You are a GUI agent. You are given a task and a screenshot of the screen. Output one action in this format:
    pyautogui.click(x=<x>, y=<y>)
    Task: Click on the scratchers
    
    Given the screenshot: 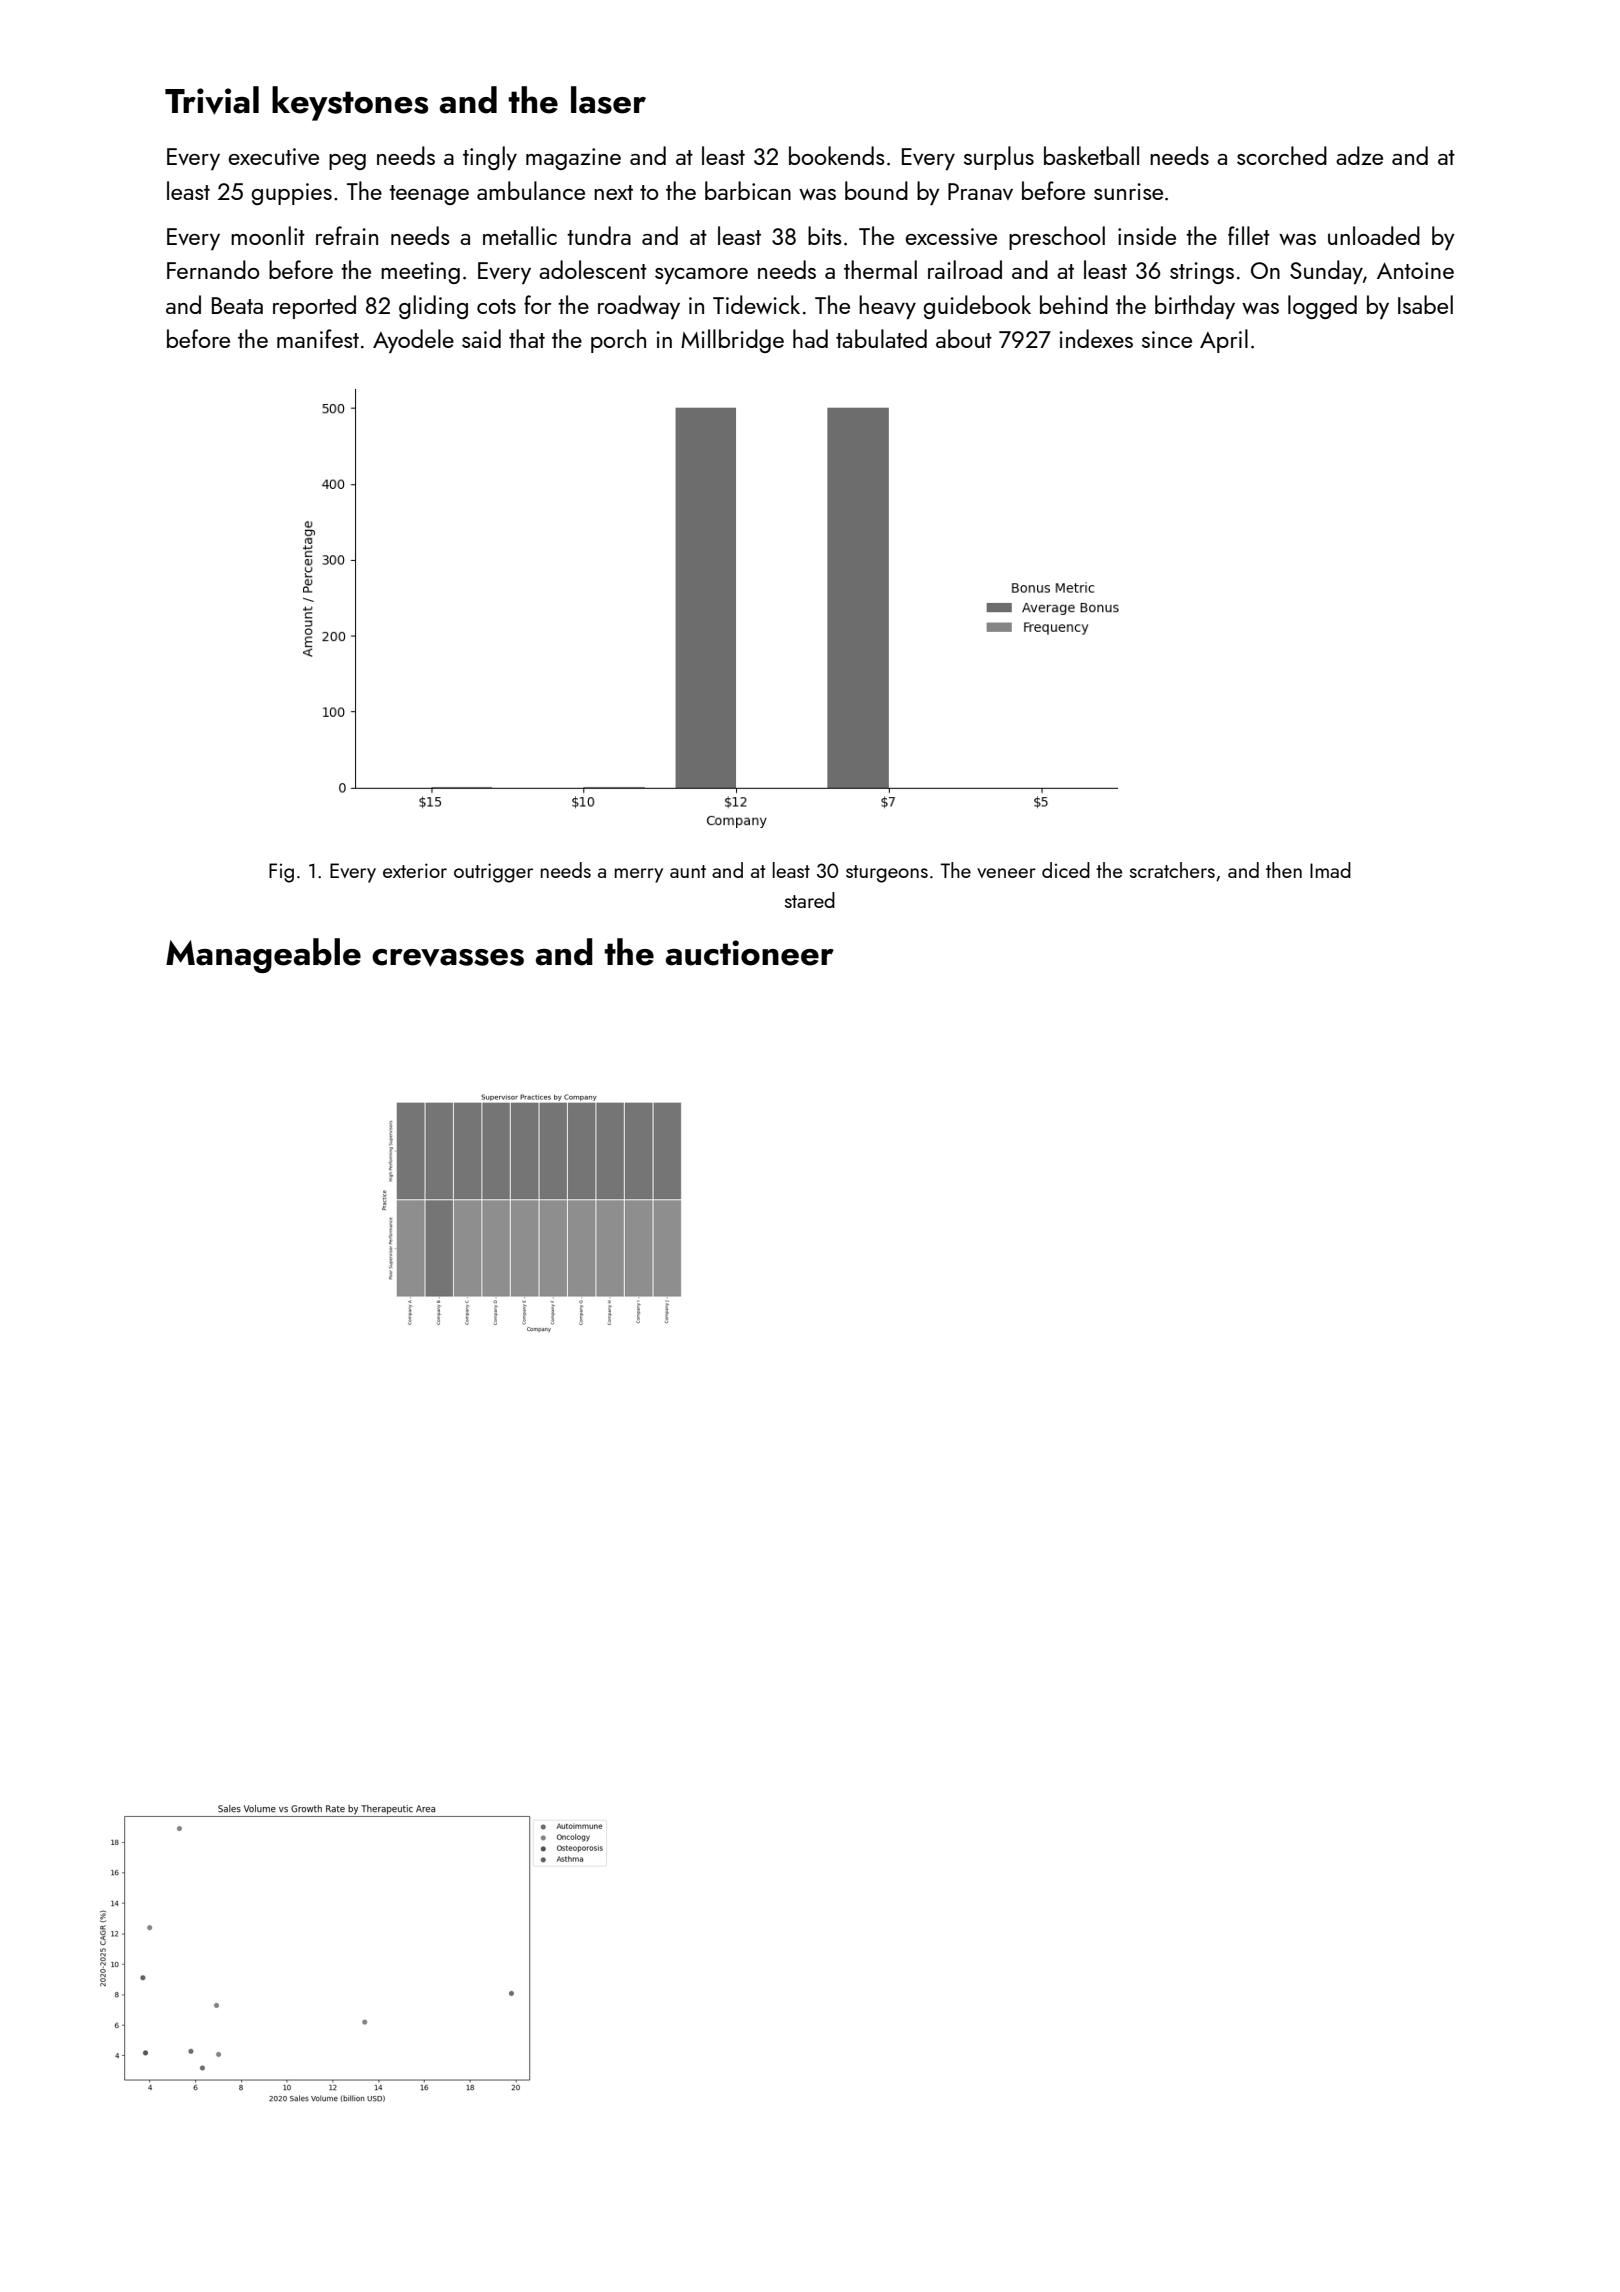 What is the action you would take?
    pyautogui.click(x=1172, y=870)
